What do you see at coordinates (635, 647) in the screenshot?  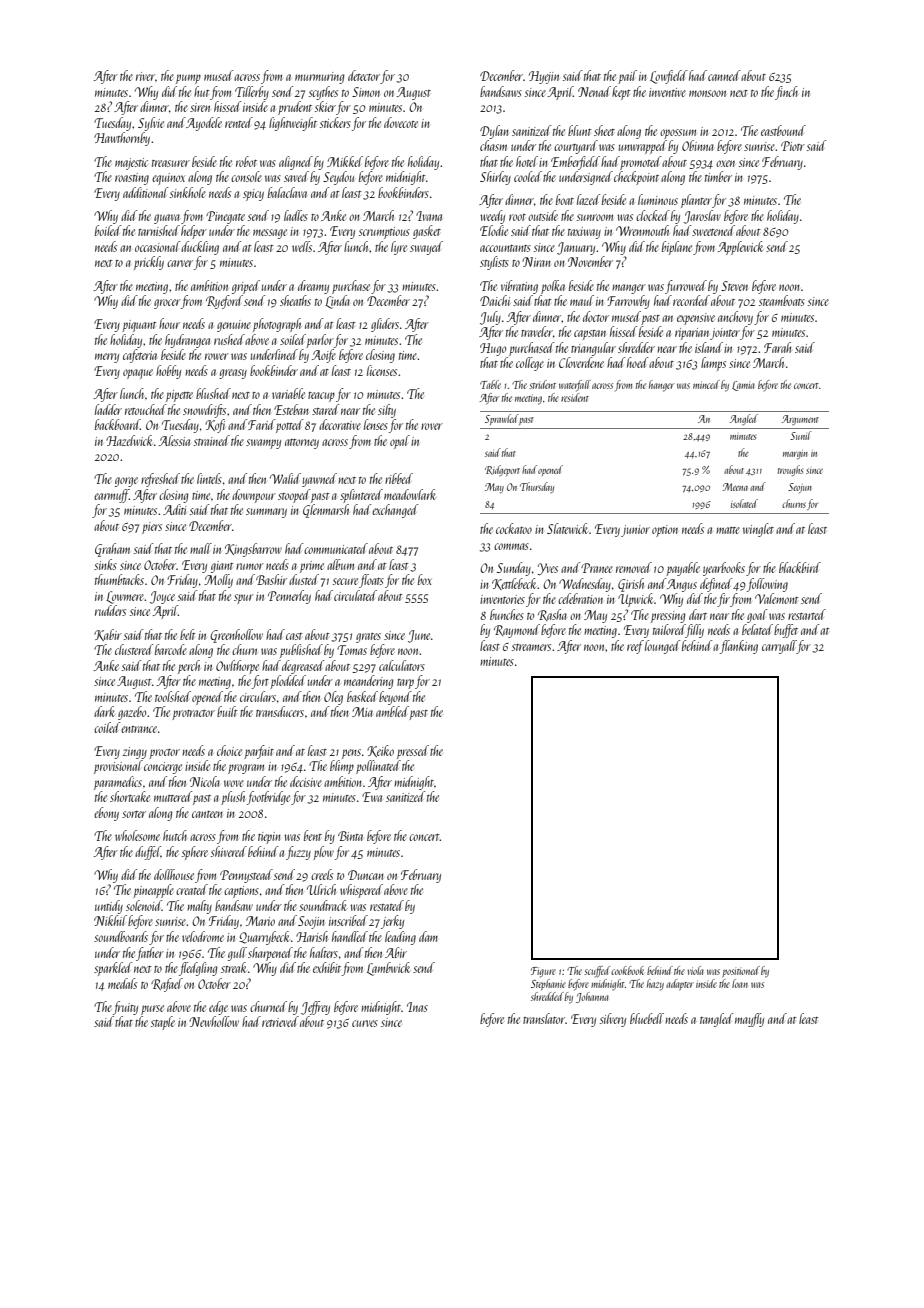 I see `reef` at bounding box center [635, 647].
